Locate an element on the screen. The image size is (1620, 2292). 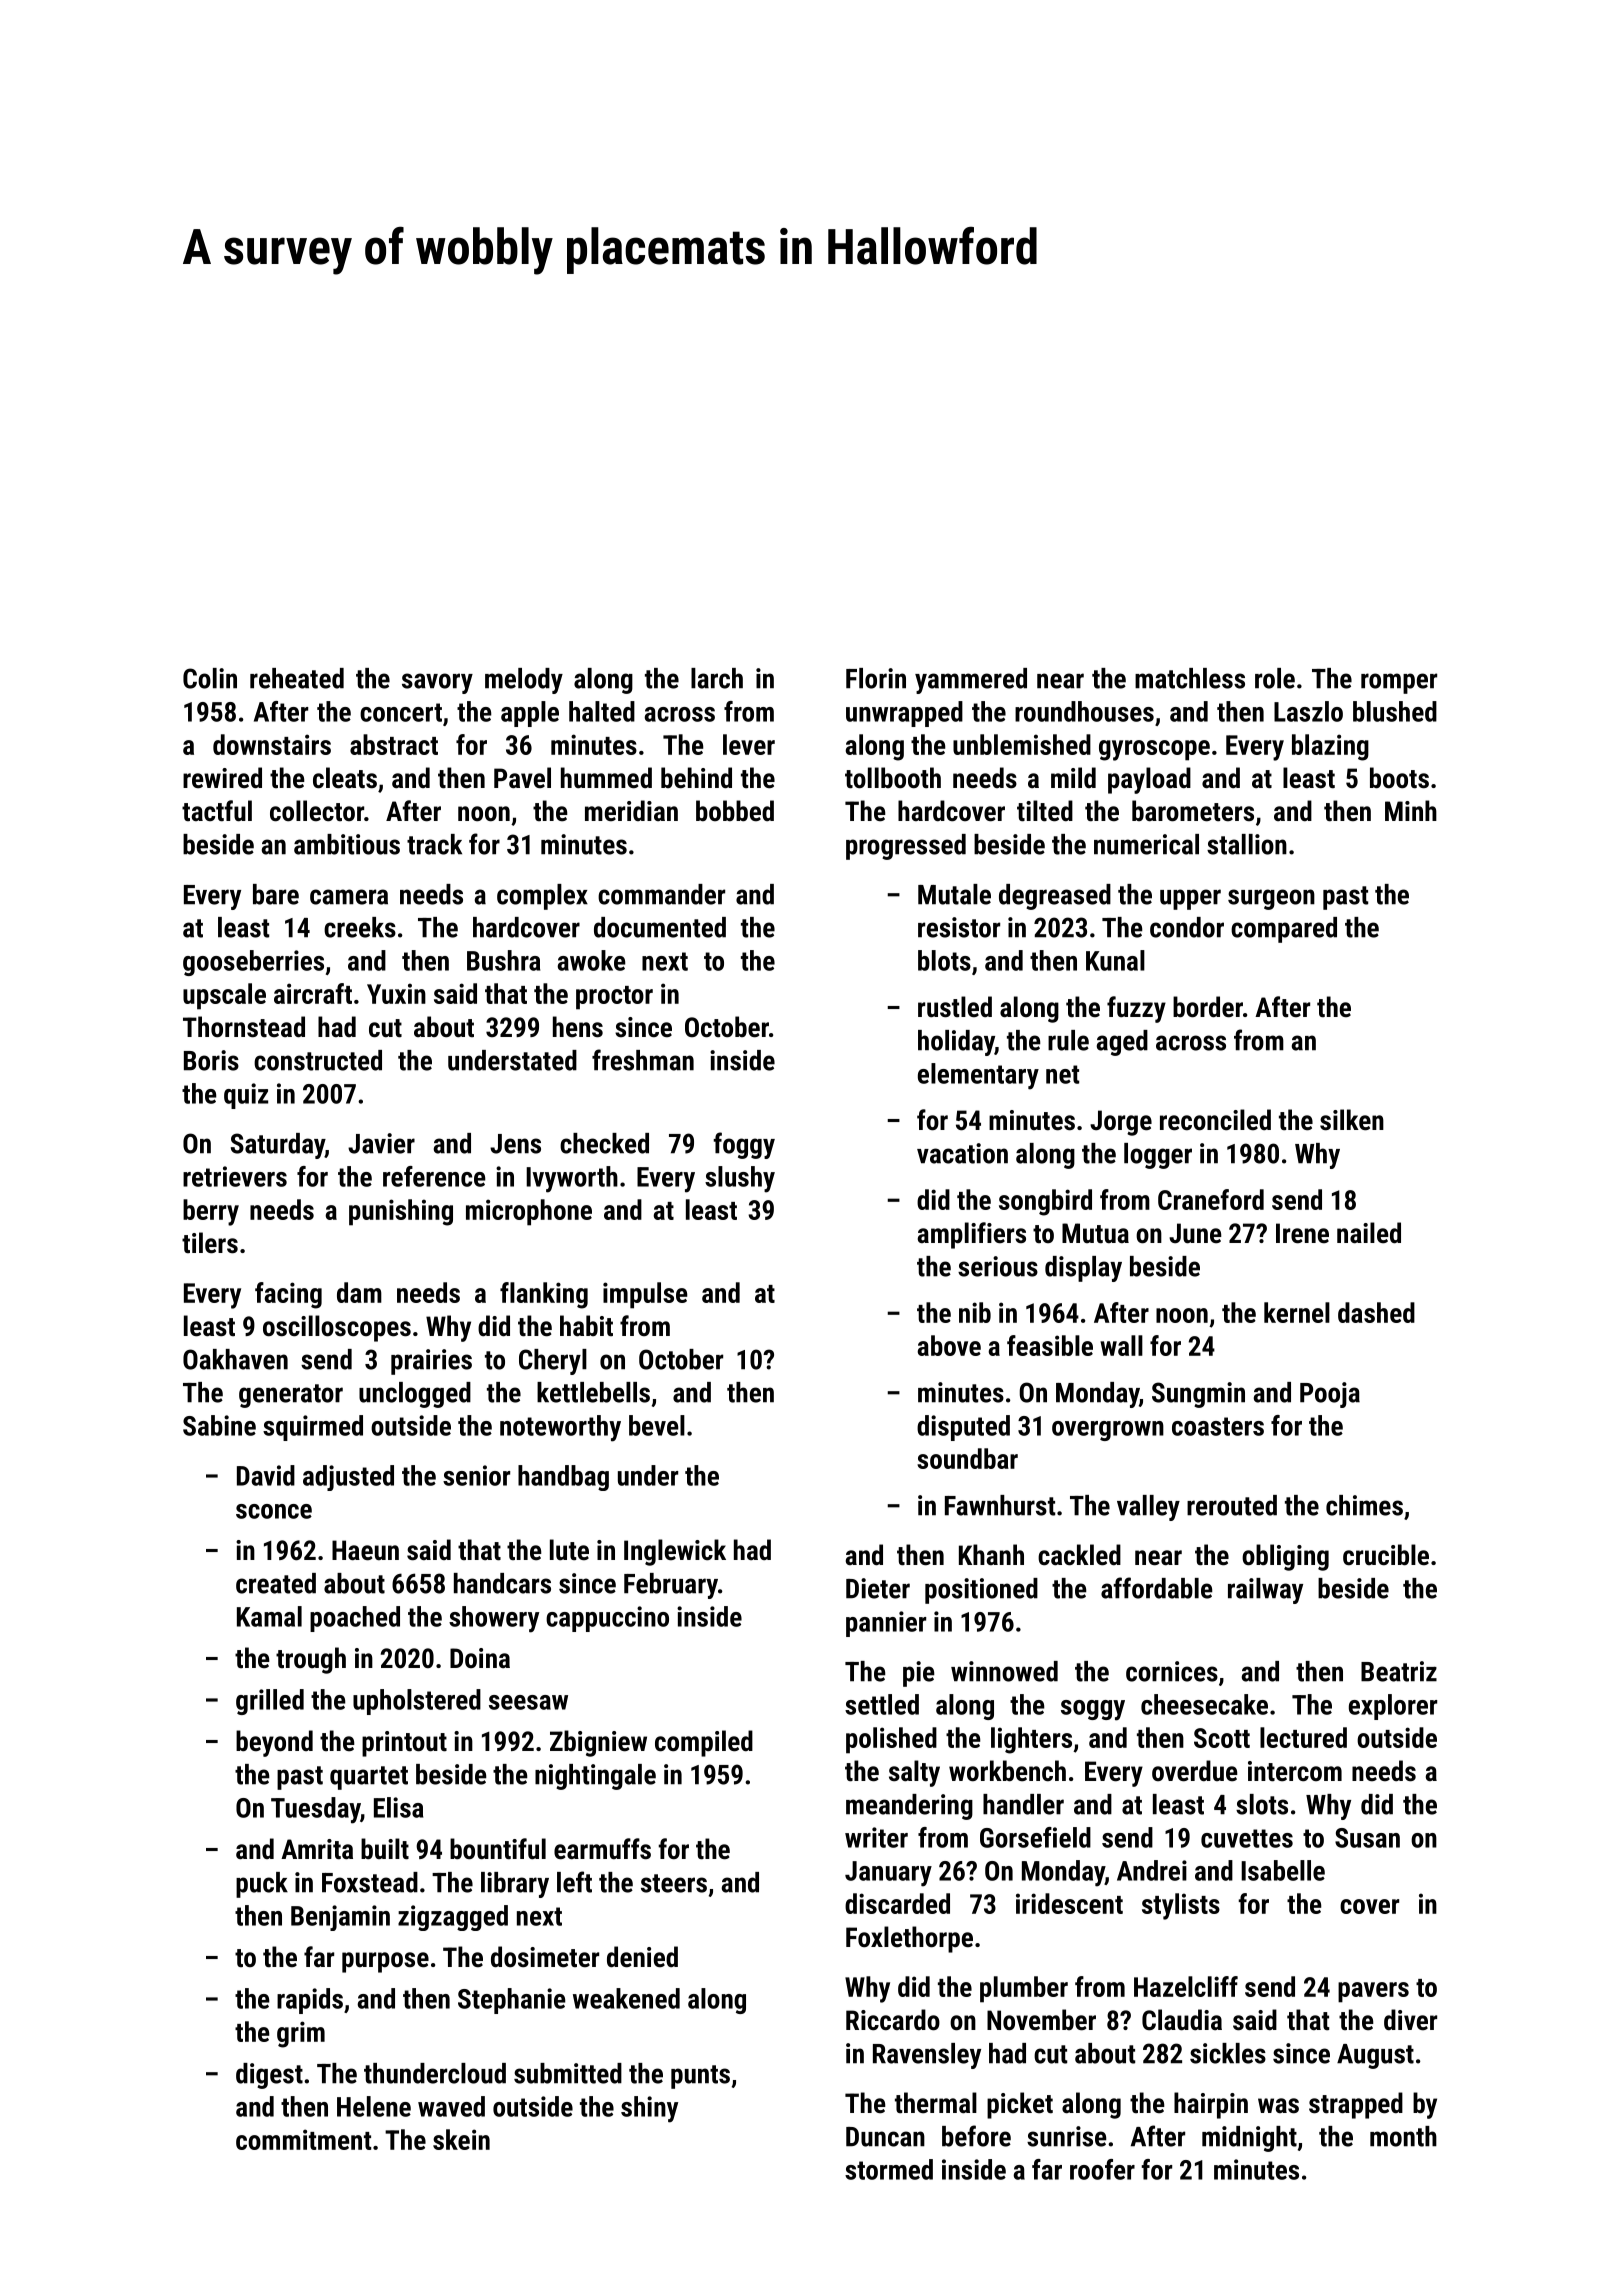
surgeon is located at coordinates (1271, 899).
